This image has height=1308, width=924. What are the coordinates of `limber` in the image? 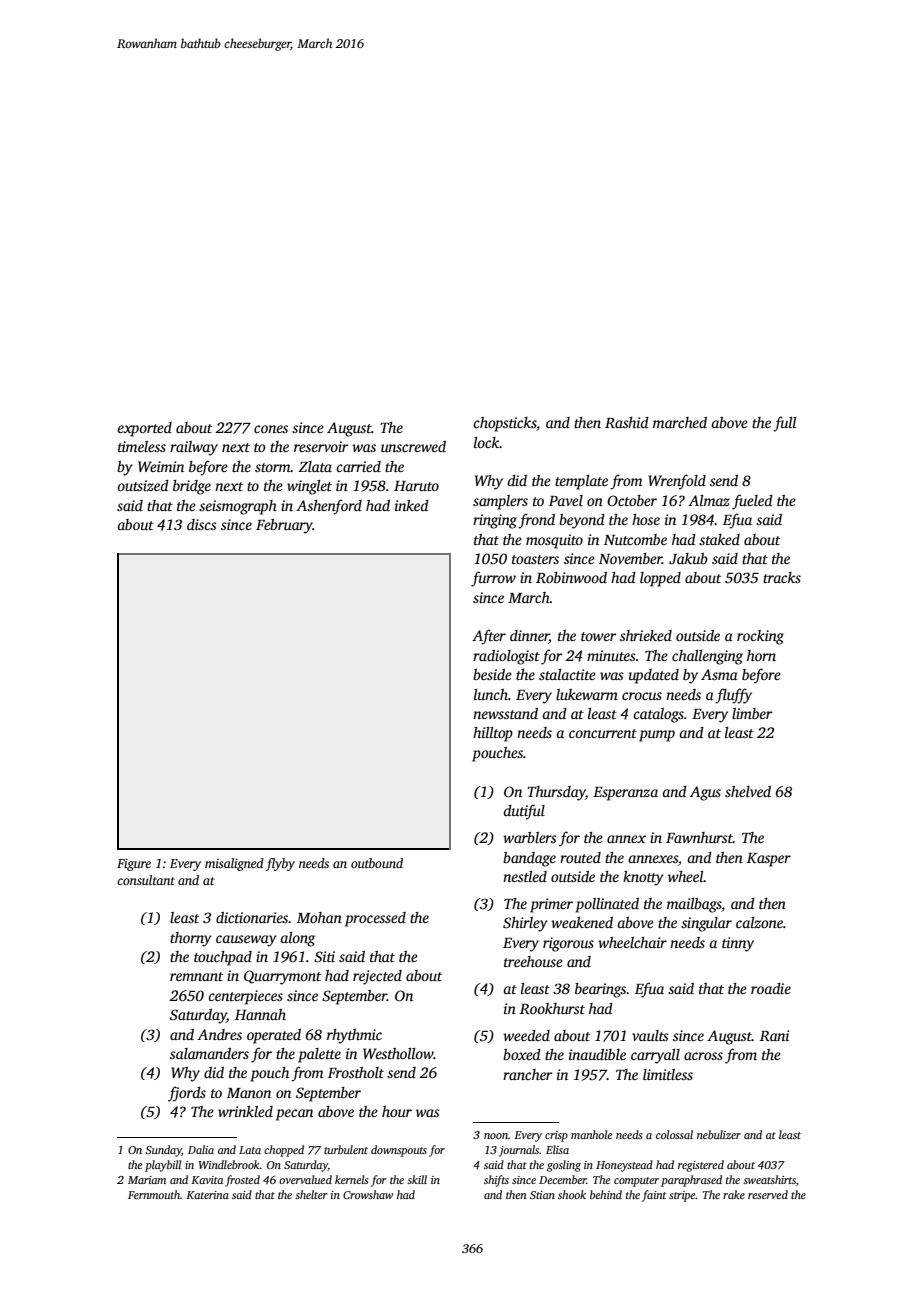 It's located at (752, 713).
